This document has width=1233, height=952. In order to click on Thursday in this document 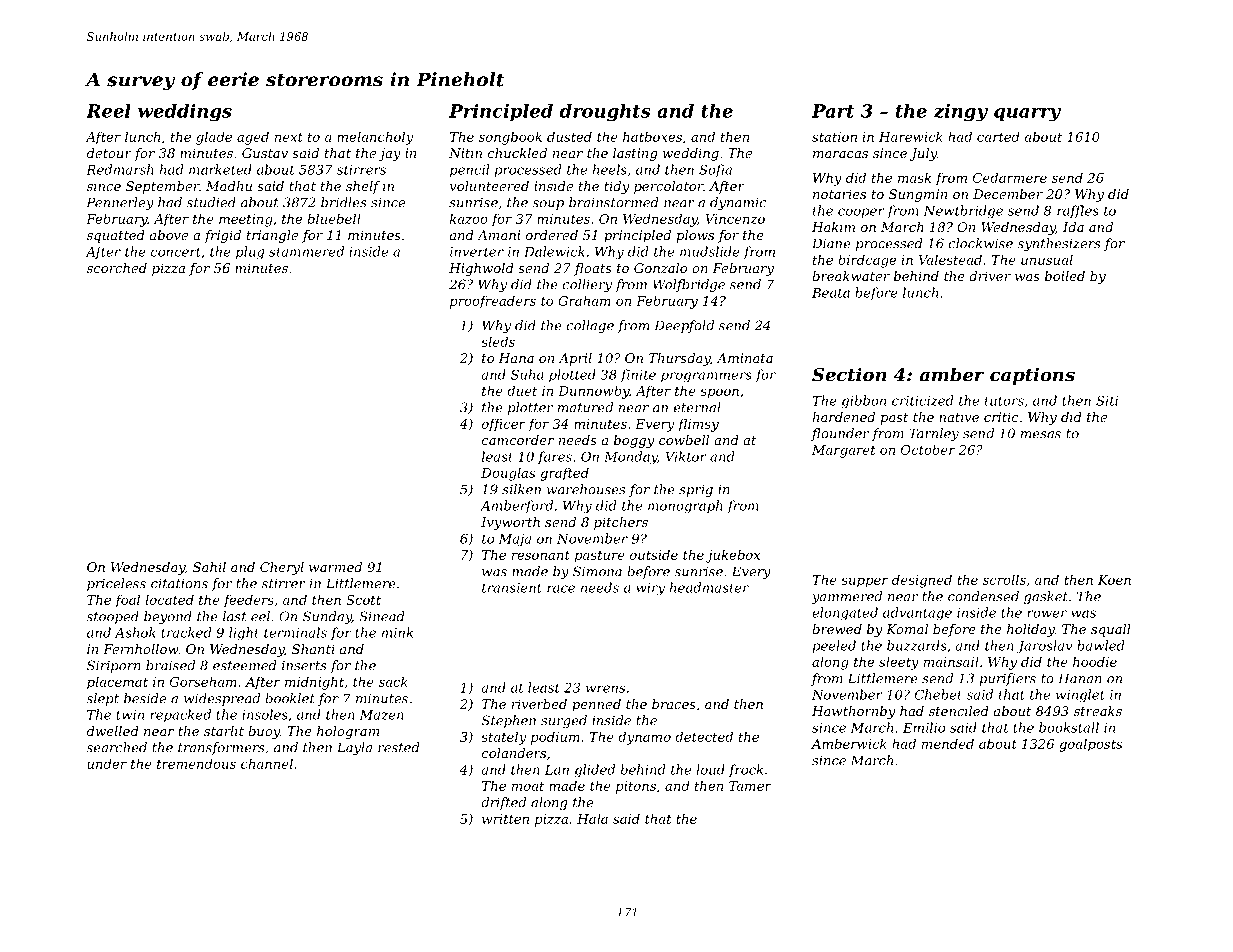, I will do `click(679, 359)`.
